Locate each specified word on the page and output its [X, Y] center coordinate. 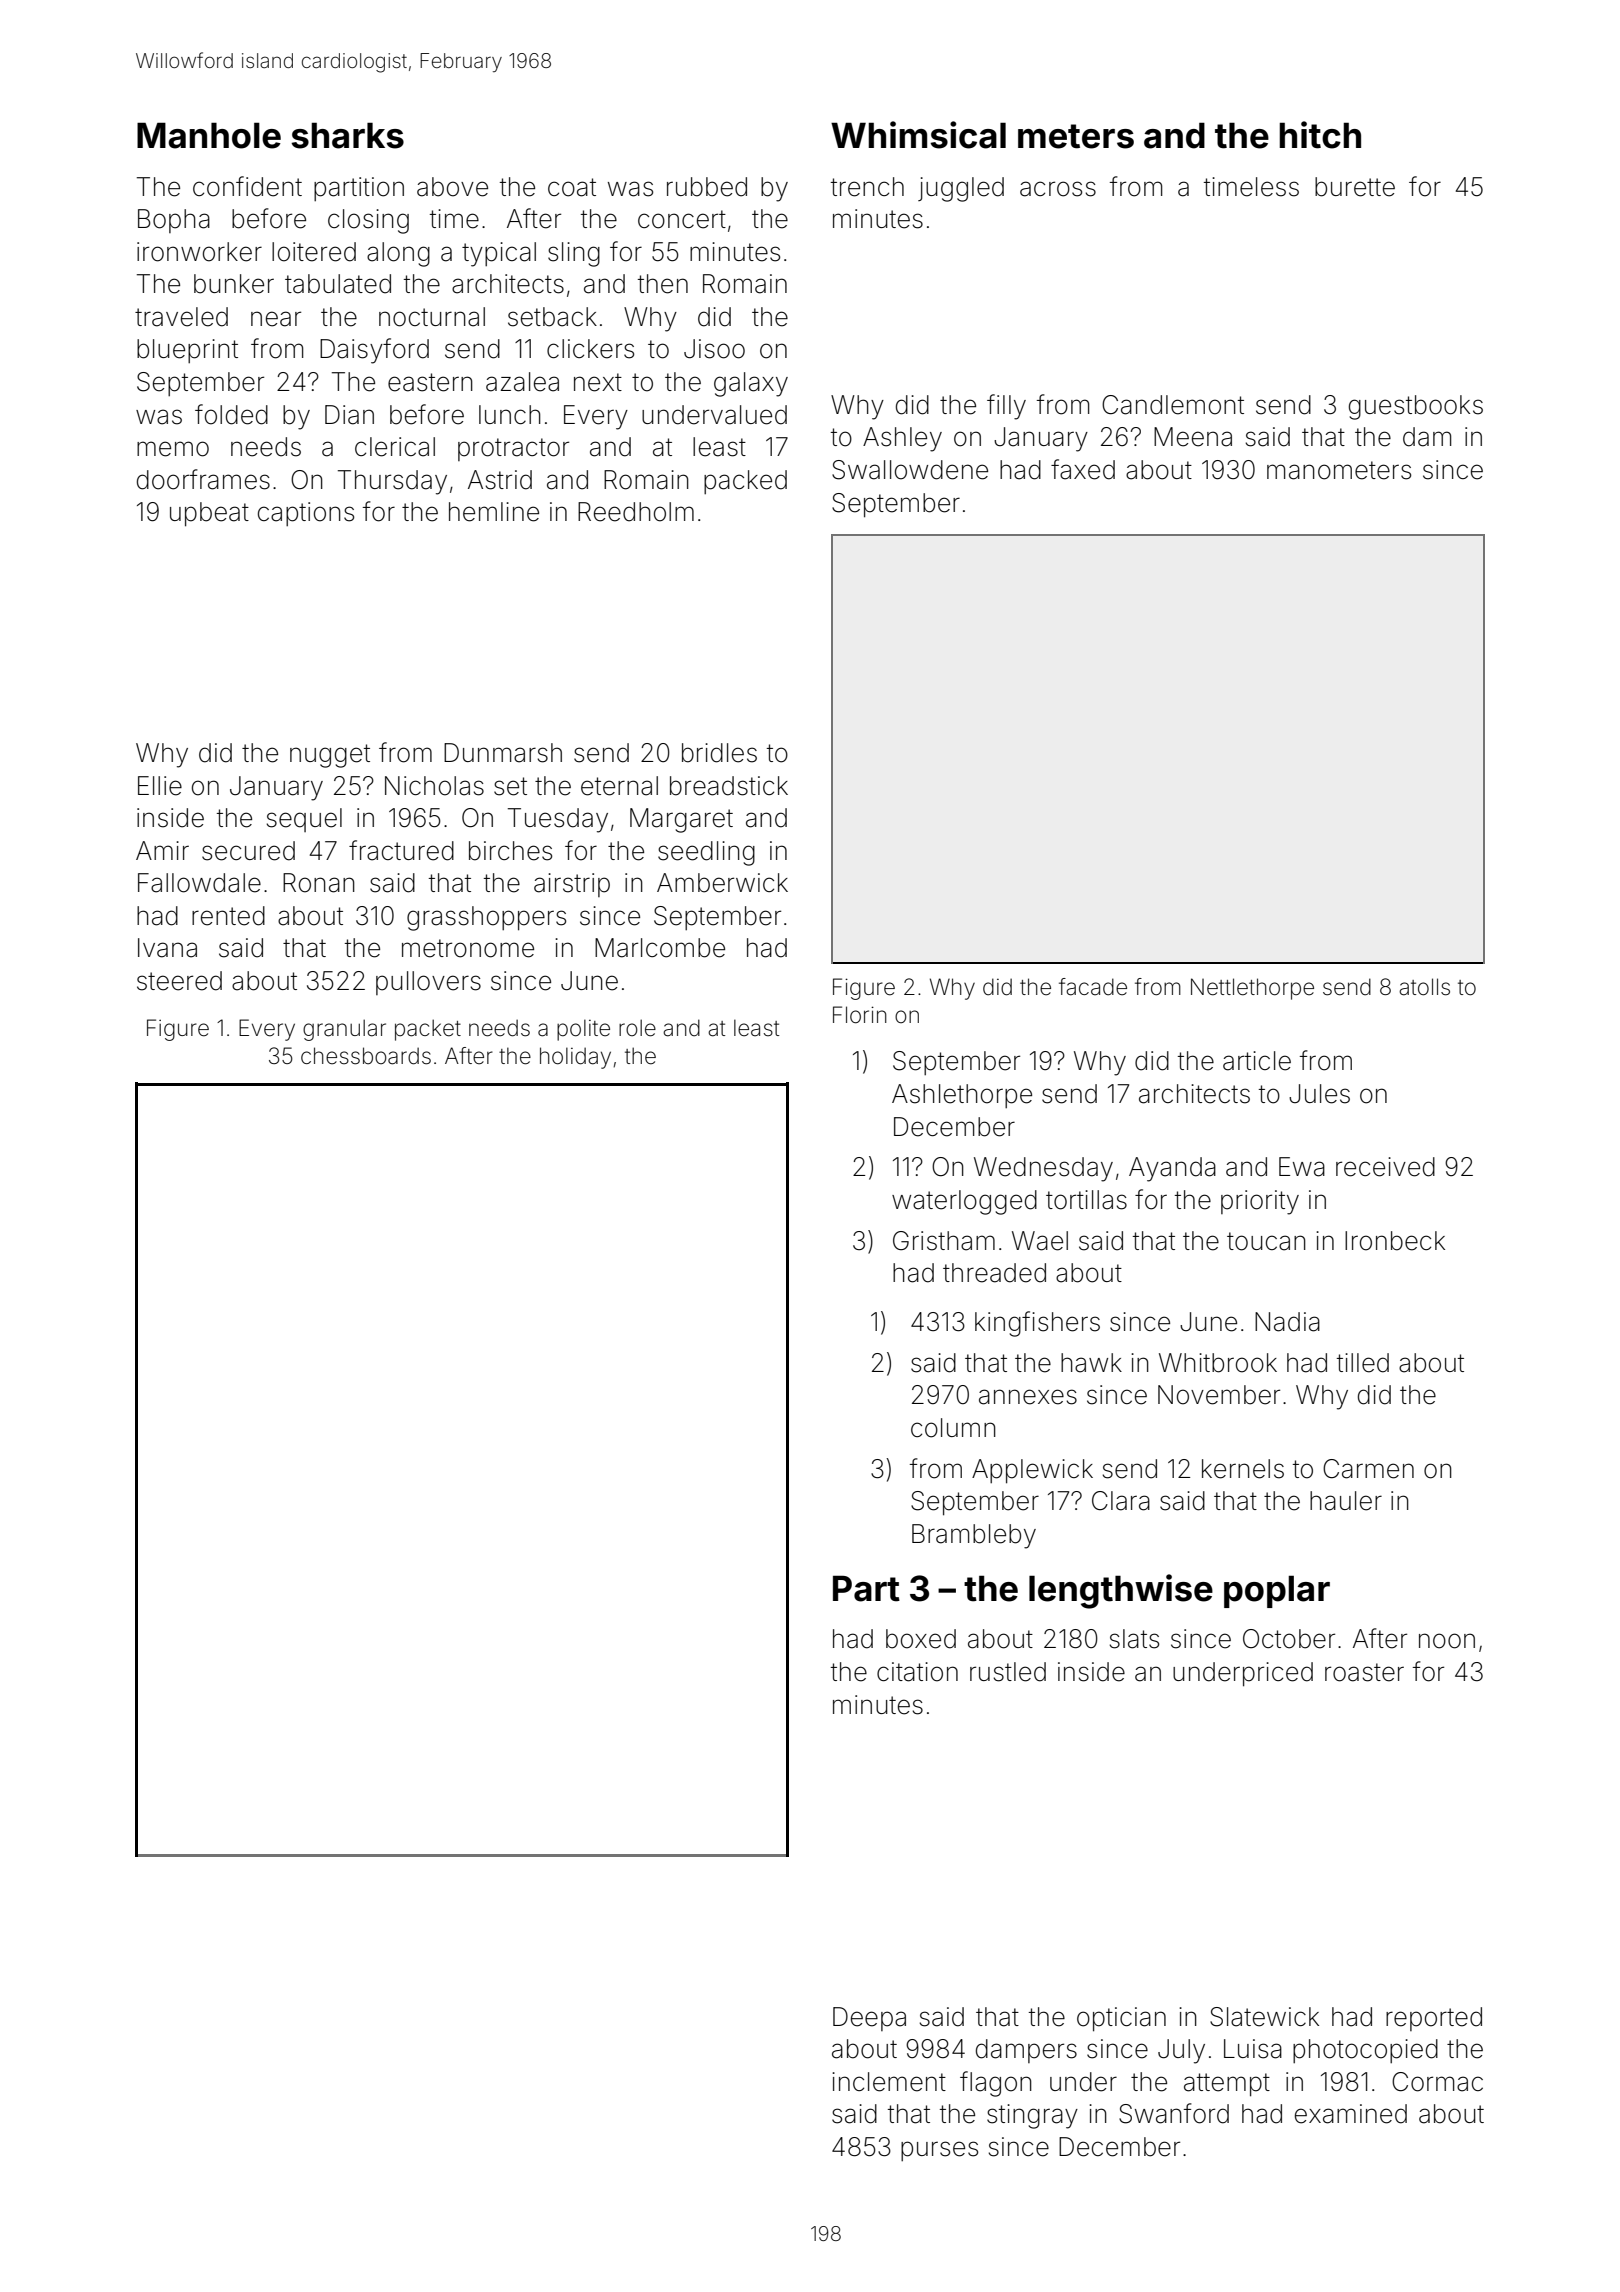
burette [1355, 187]
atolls [1424, 987]
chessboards [366, 1056]
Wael [1040, 1241]
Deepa [869, 2019]
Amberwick [722, 883]
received [1385, 1167]
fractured [401, 850]
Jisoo [714, 349]
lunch [510, 414]
